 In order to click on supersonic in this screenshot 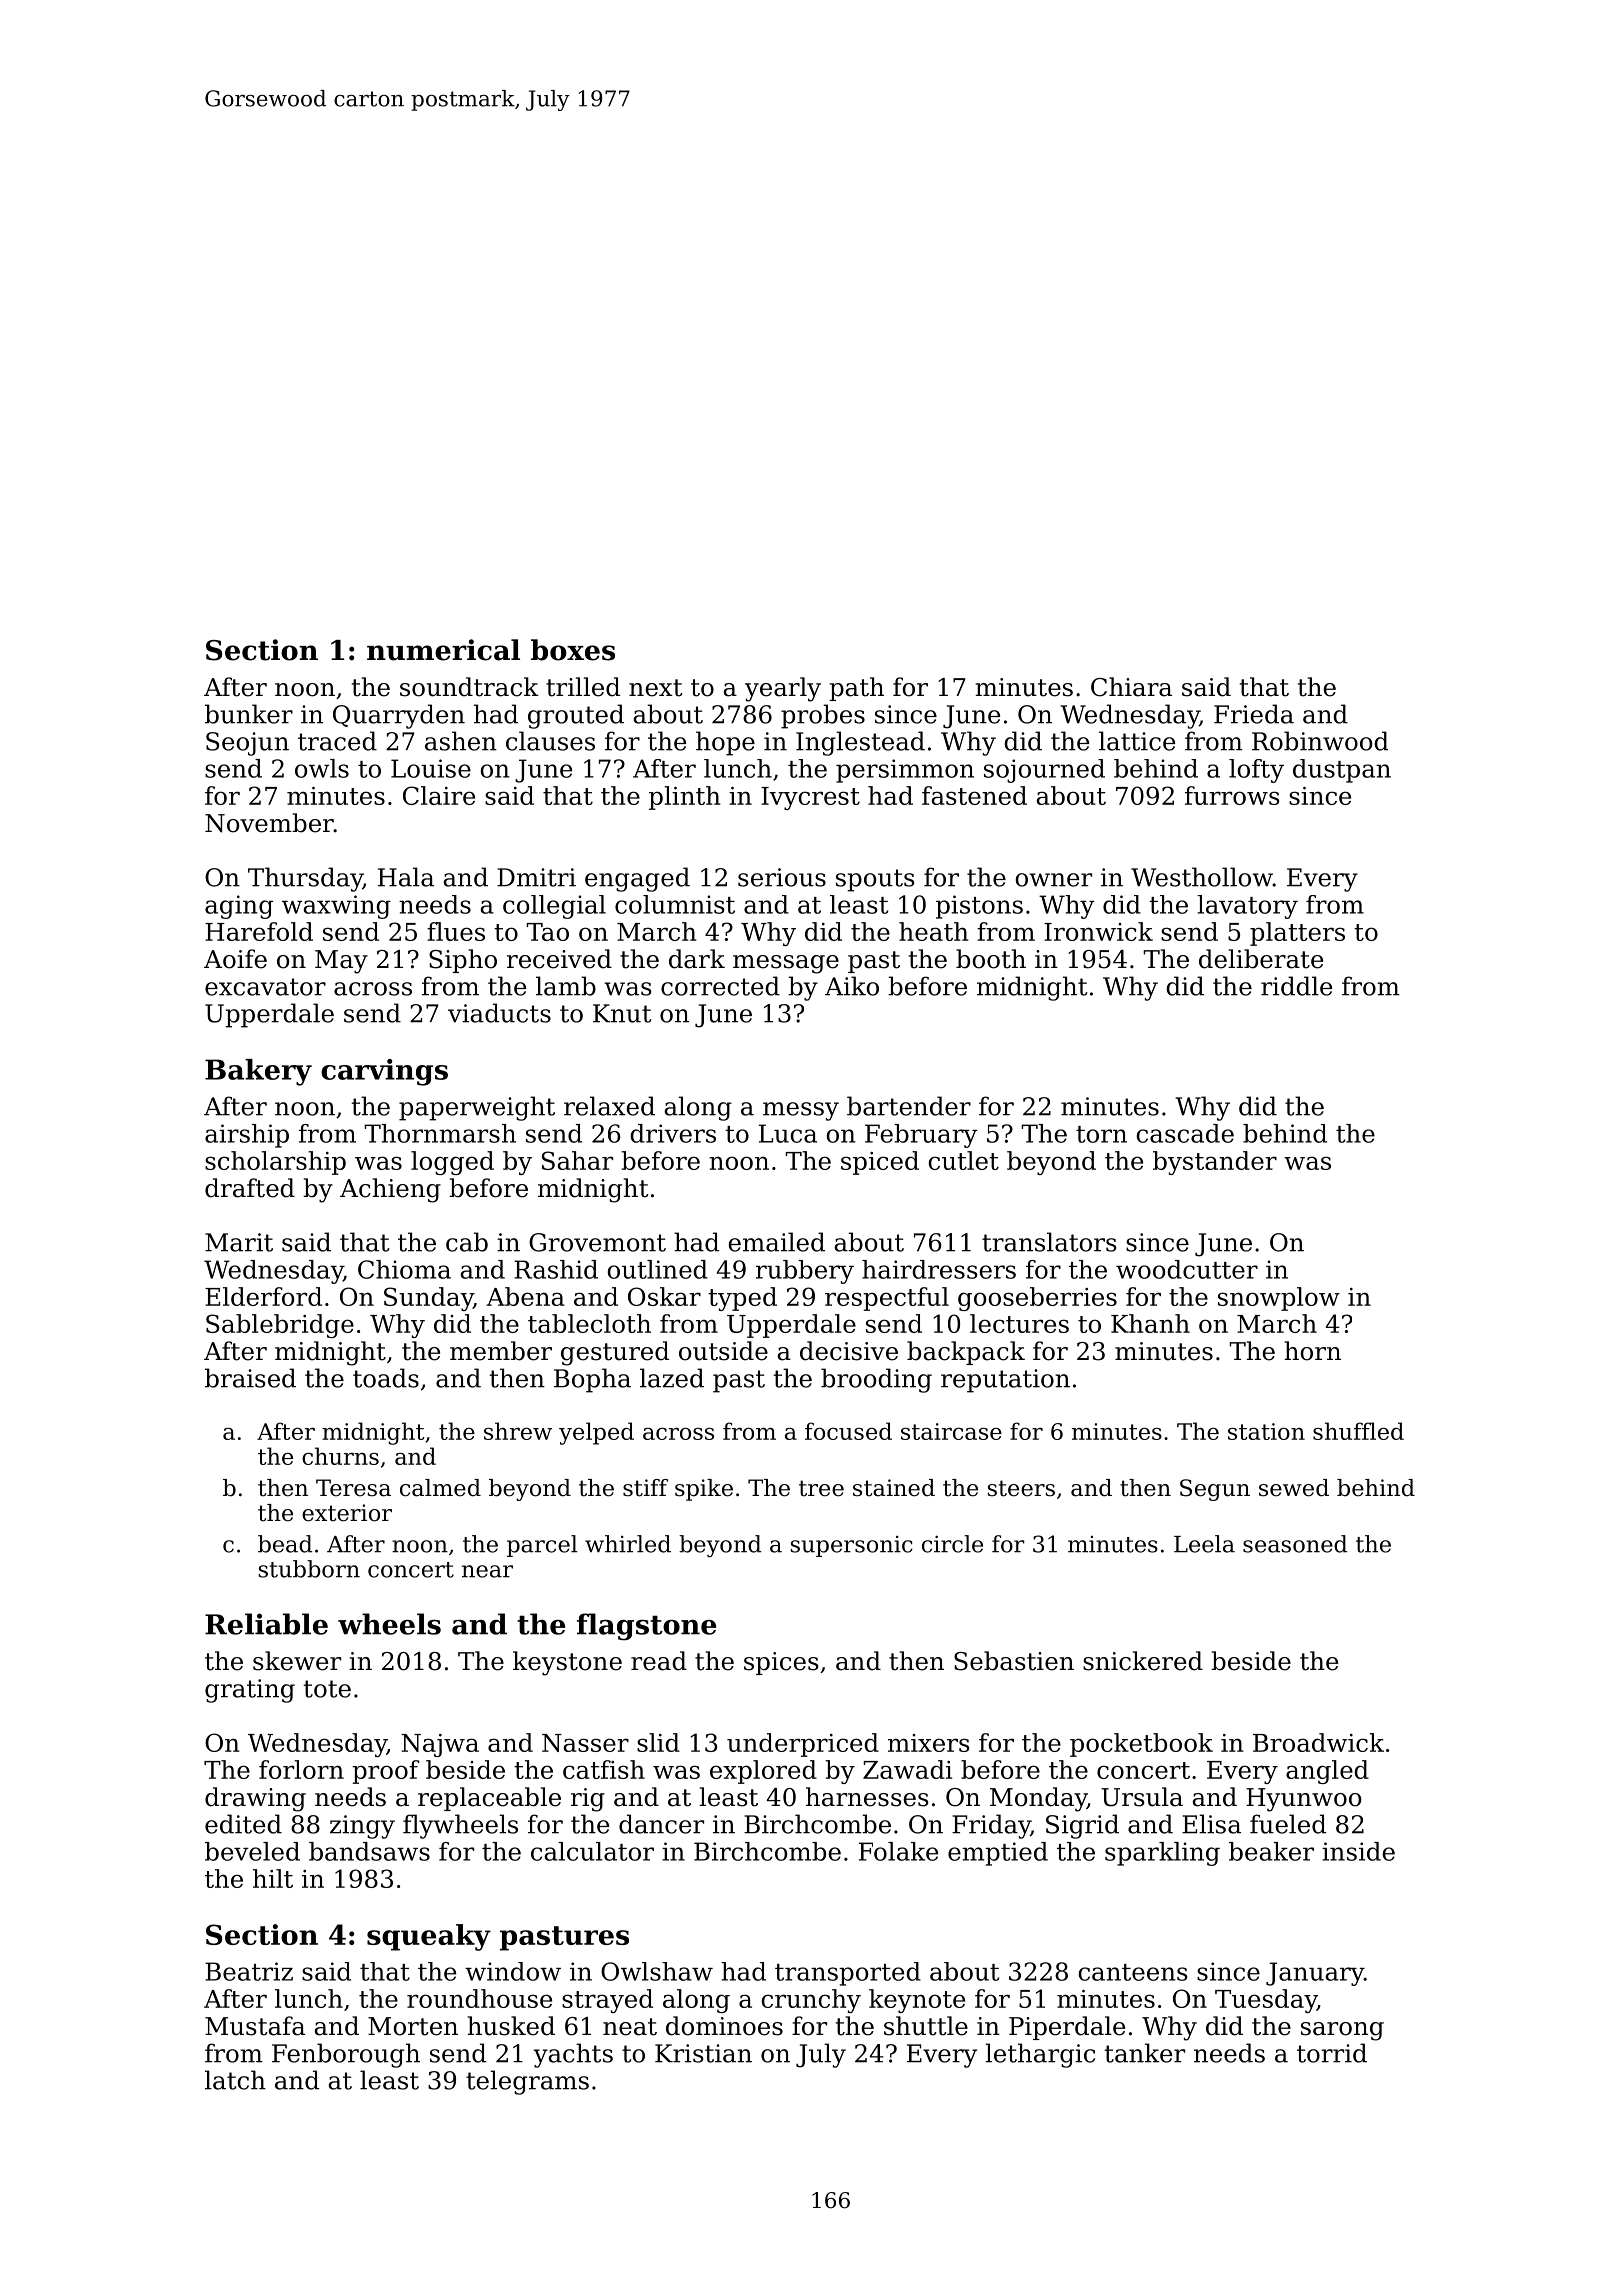, I will do `click(852, 1546)`.
